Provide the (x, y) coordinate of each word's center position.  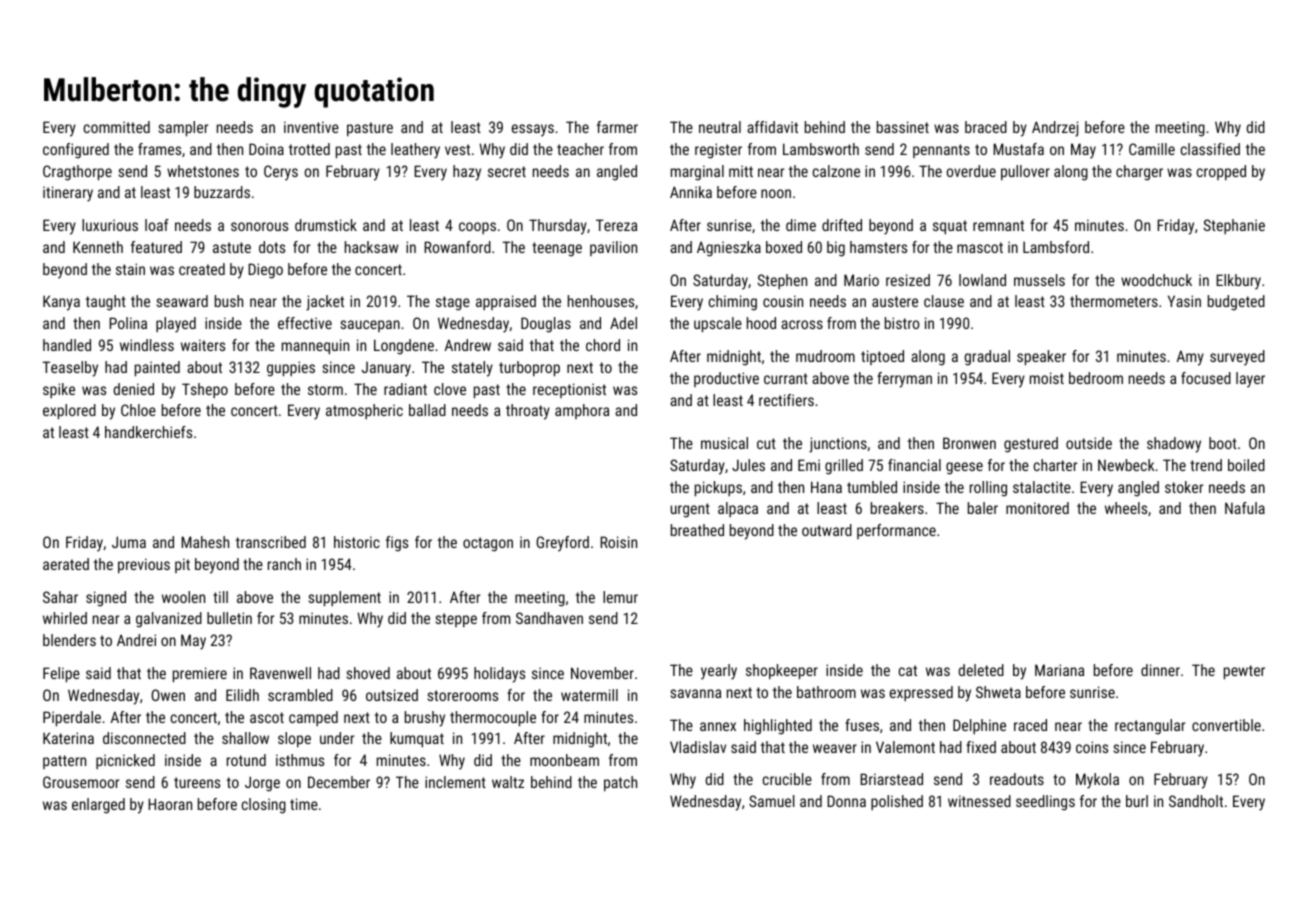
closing (264, 806)
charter (1055, 465)
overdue (971, 171)
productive (726, 379)
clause (944, 301)
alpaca (738, 509)
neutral (720, 127)
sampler (183, 128)
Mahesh (205, 542)
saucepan (370, 326)
